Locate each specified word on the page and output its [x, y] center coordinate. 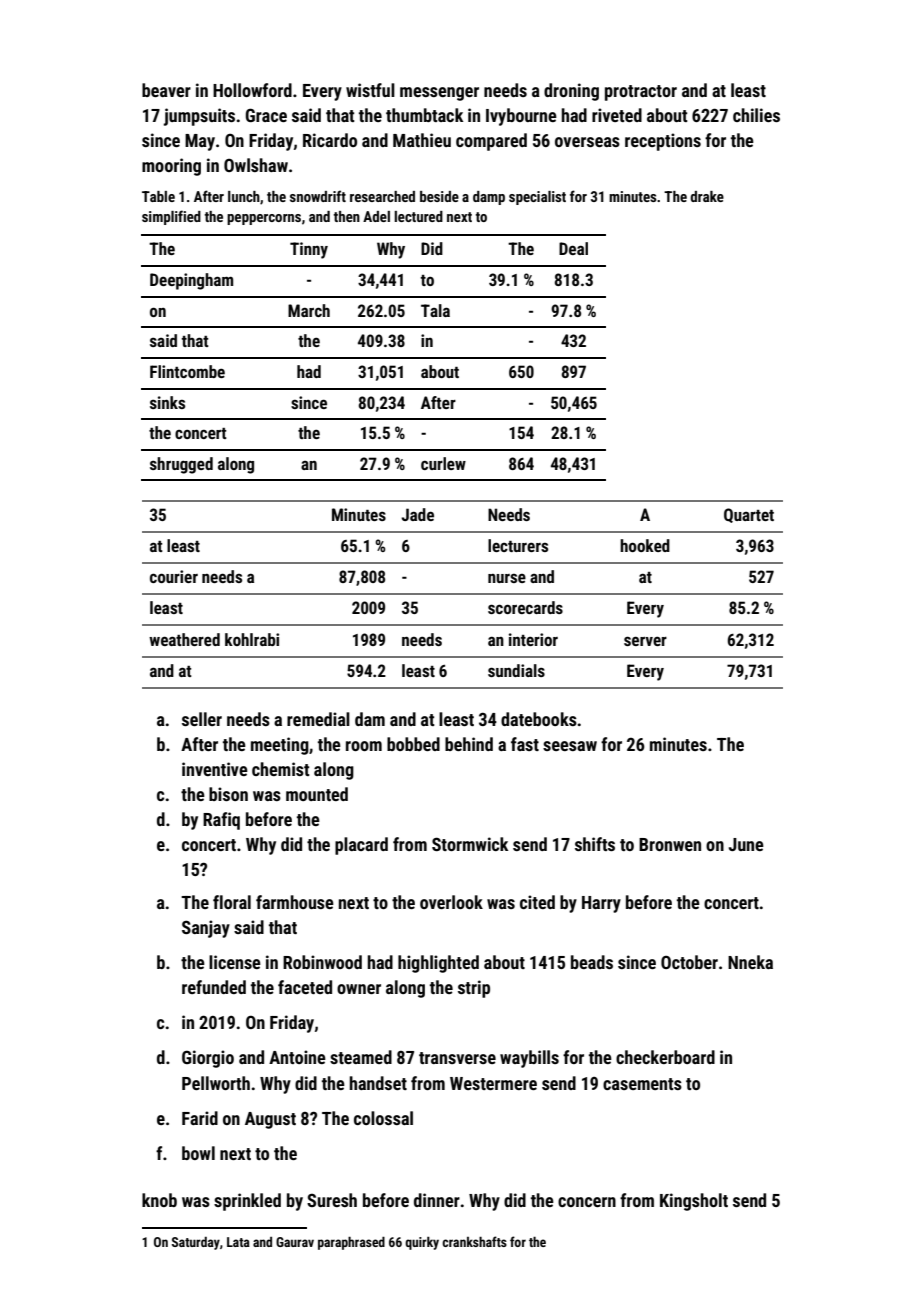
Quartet [749, 515]
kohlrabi [252, 639]
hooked [645, 545]
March [309, 310]
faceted [305, 987]
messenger [439, 94]
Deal [573, 248]
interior [533, 639]
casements [642, 1084]
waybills [529, 1059]
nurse [507, 578]
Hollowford [252, 90]
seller [202, 719]
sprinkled [247, 1202]
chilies [756, 115]
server [645, 641]
